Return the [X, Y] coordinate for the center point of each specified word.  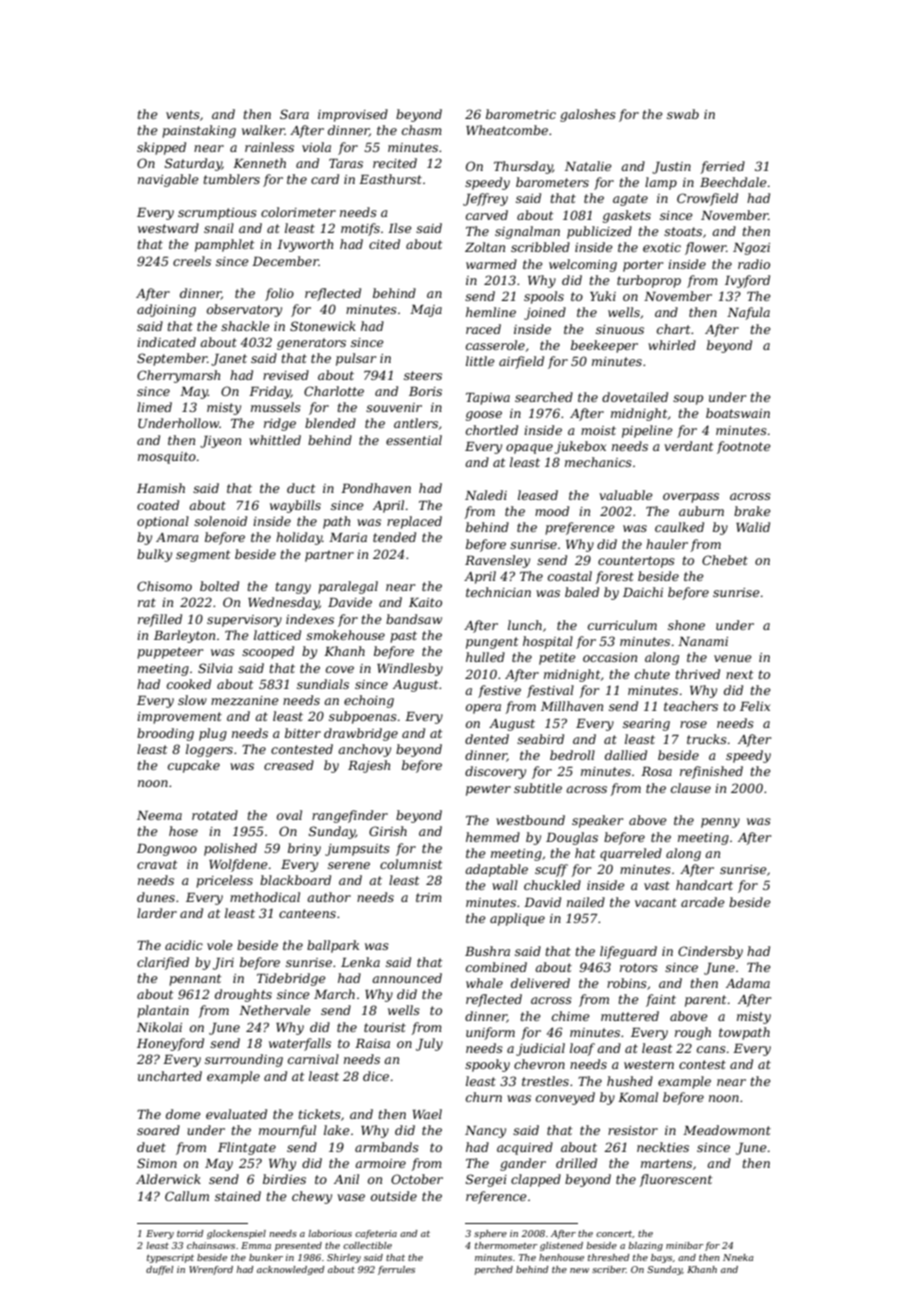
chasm [422, 130]
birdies [284, 1179]
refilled [160, 620]
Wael [427, 1114]
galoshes [588, 115]
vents [183, 114]
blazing [645, 1246]
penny [720, 823]
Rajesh [369, 766]
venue [732, 658]
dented [487, 739]
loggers [209, 750]
